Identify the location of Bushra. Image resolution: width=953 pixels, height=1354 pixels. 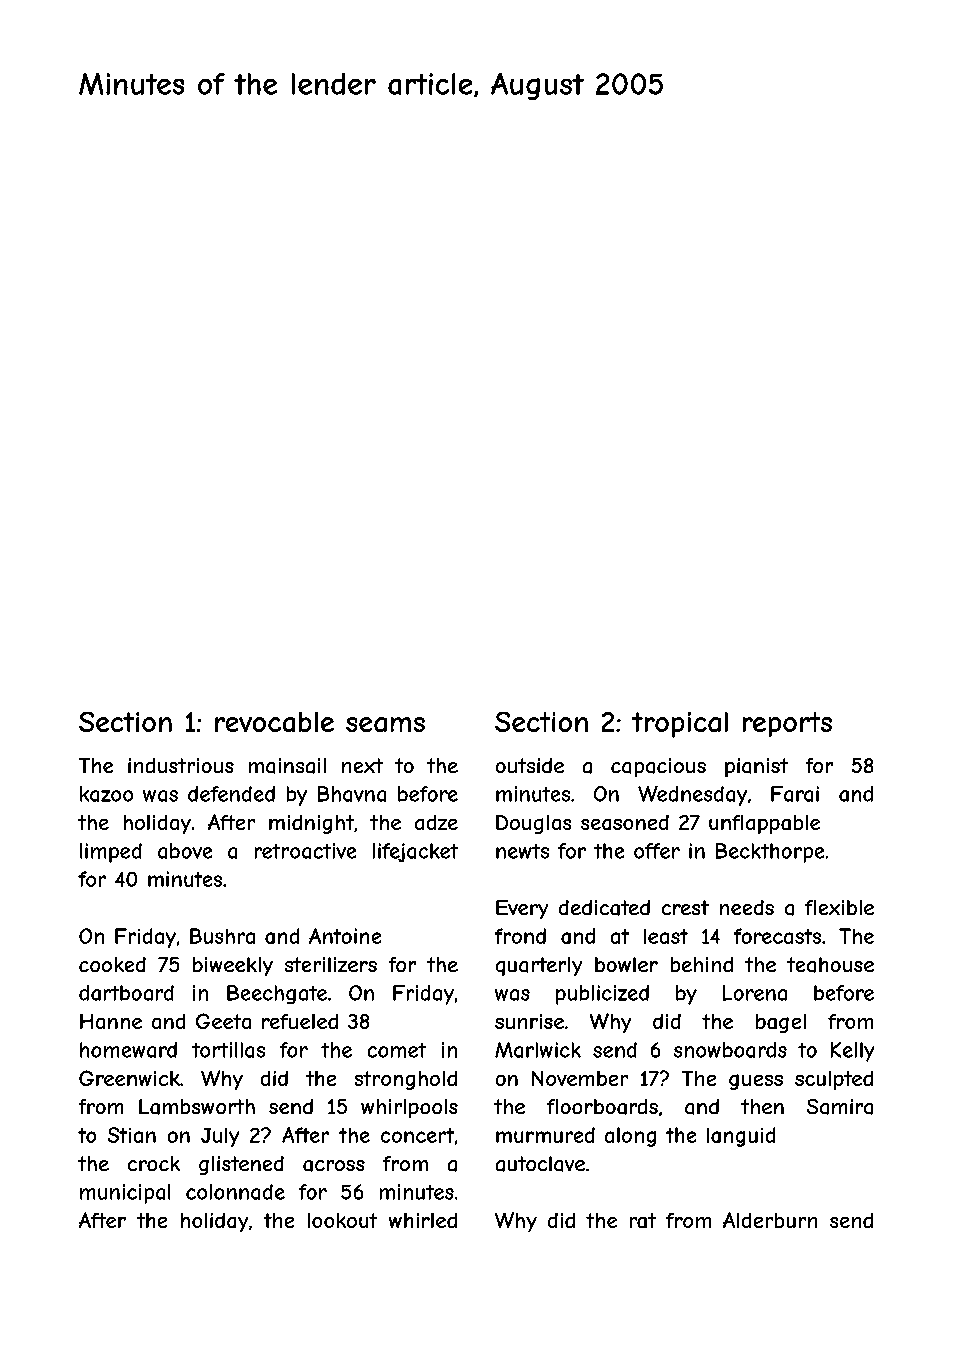
(222, 936).
